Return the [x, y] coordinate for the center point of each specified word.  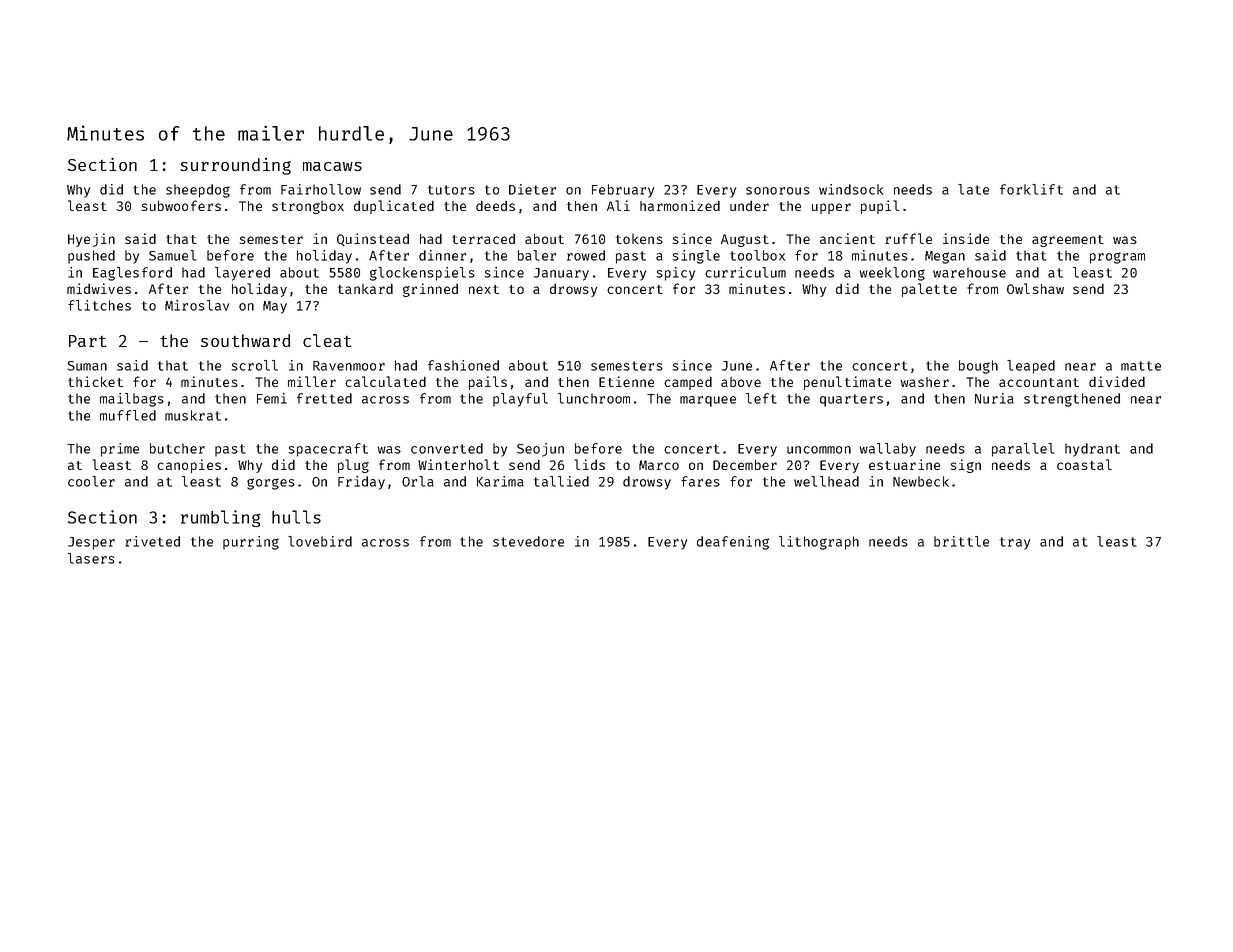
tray [1015, 543]
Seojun [540, 450]
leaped [1031, 367]
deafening [733, 543]
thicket [95, 381]
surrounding [235, 166]
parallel [1023, 450]
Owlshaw [1035, 288]
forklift [1031, 189]
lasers [91, 558]
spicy [675, 274]
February [623, 191]
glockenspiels [422, 274]
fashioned [463, 365]
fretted [324, 398]
